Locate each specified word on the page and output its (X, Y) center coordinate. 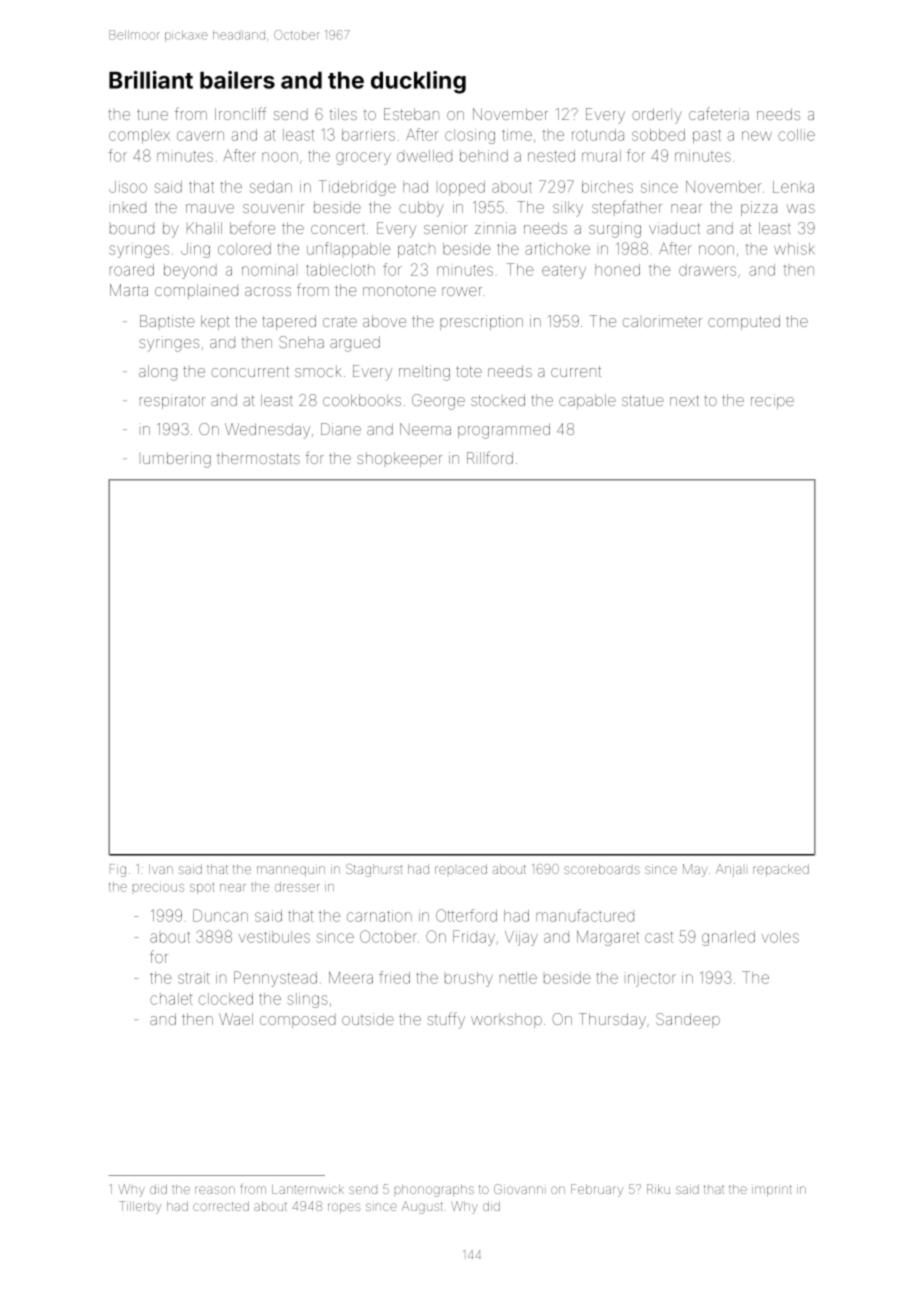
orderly (657, 116)
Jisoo (128, 187)
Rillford (490, 457)
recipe (772, 401)
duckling (418, 82)
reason (215, 1190)
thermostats (258, 458)
